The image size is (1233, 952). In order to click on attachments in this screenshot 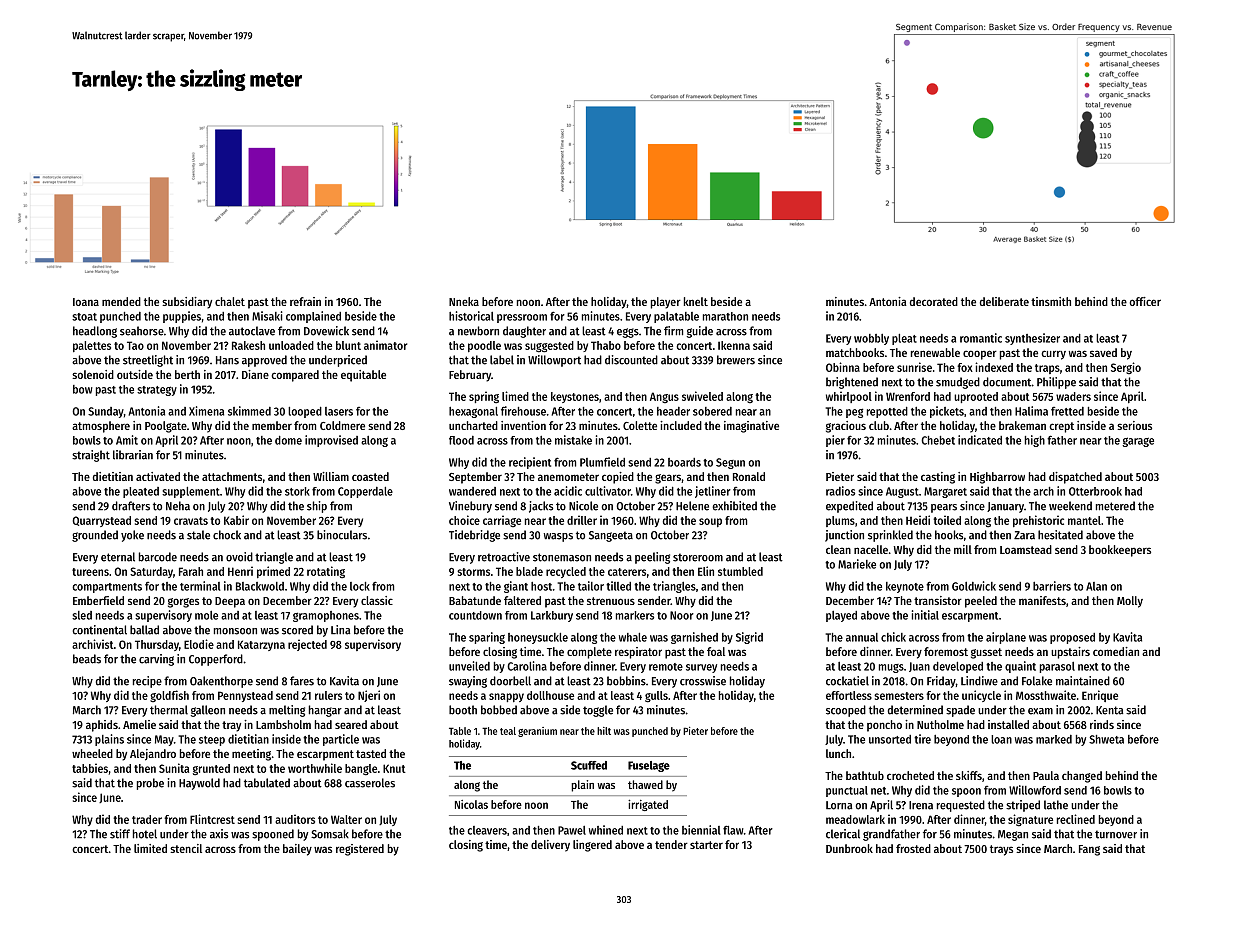, I will do `click(232, 476)`.
